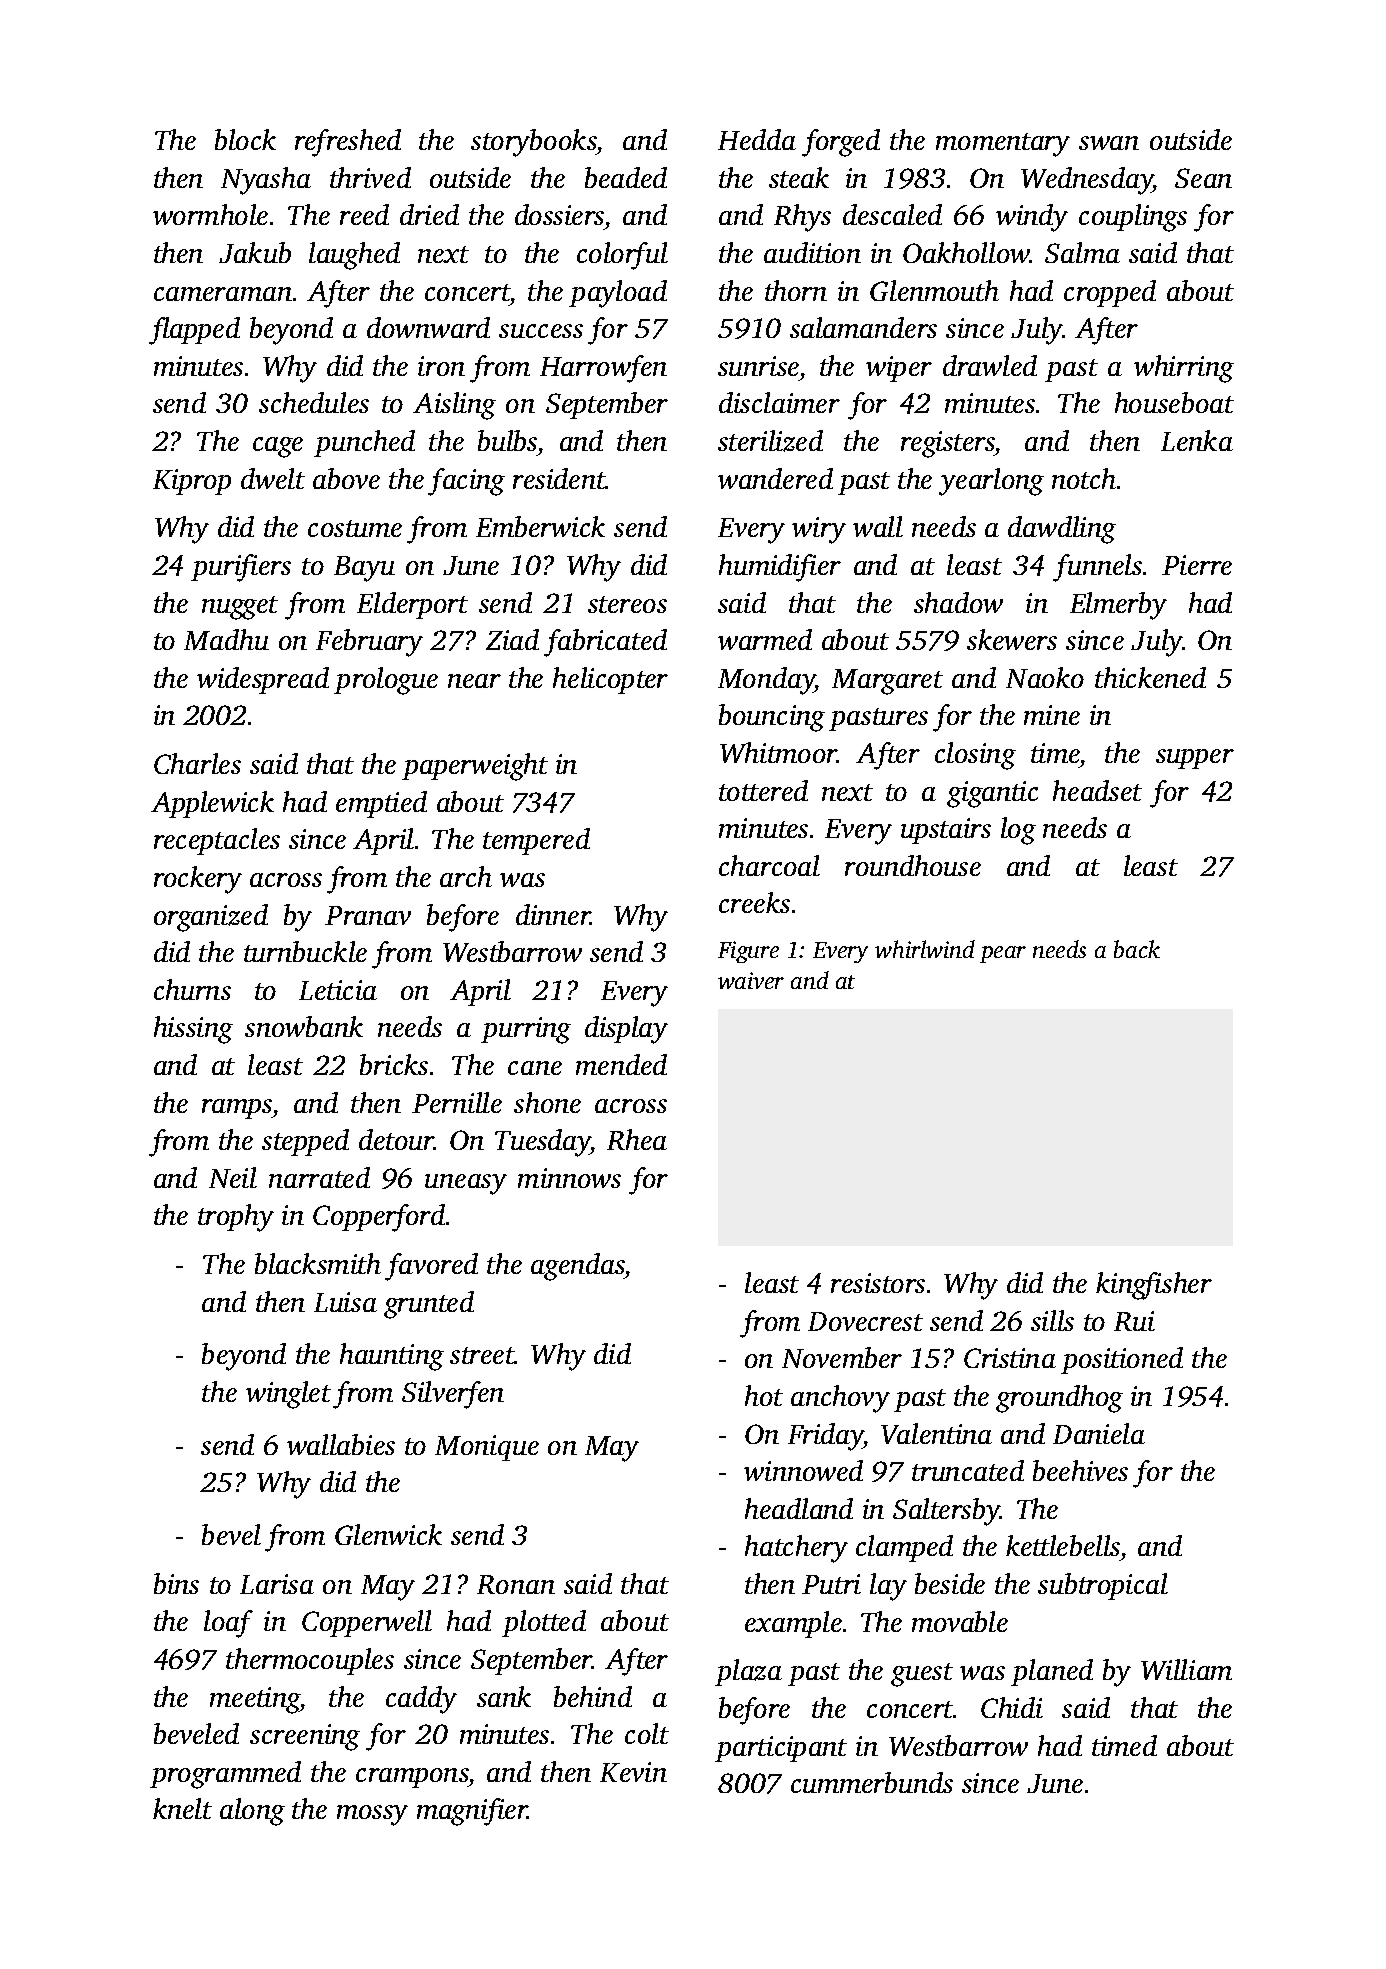 This document has width=1386, height=1969. What do you see at coordinates (763, 790) in the document?
I see `tottered` at bounding box center [763, 790].
